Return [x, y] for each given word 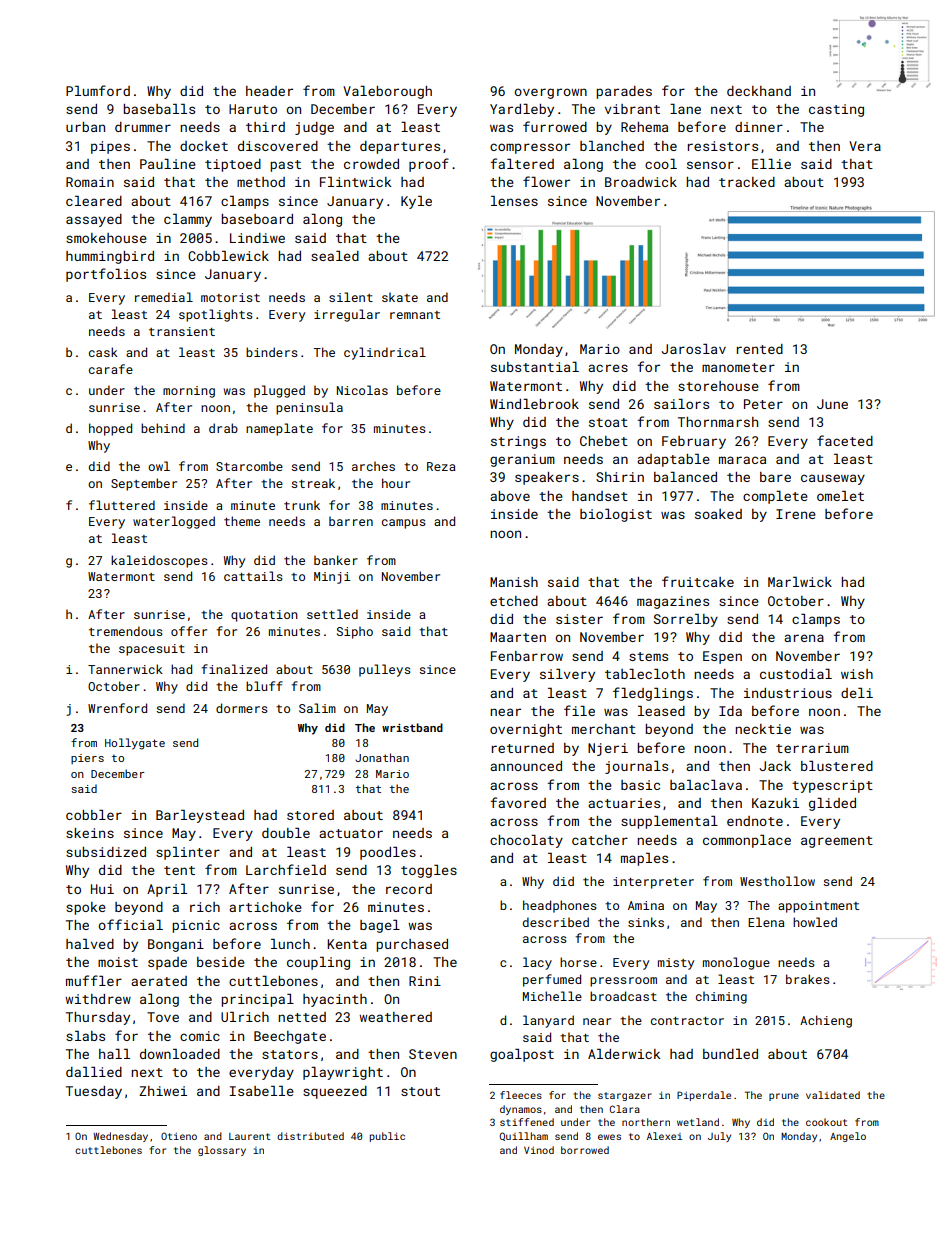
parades [624, 92]
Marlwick [800, 582]
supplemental [669, 822]
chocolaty [526, 841]
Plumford [98, 90]
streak [313, 483]
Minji [332, 578]
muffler [94, 980]
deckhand [759, 91]
